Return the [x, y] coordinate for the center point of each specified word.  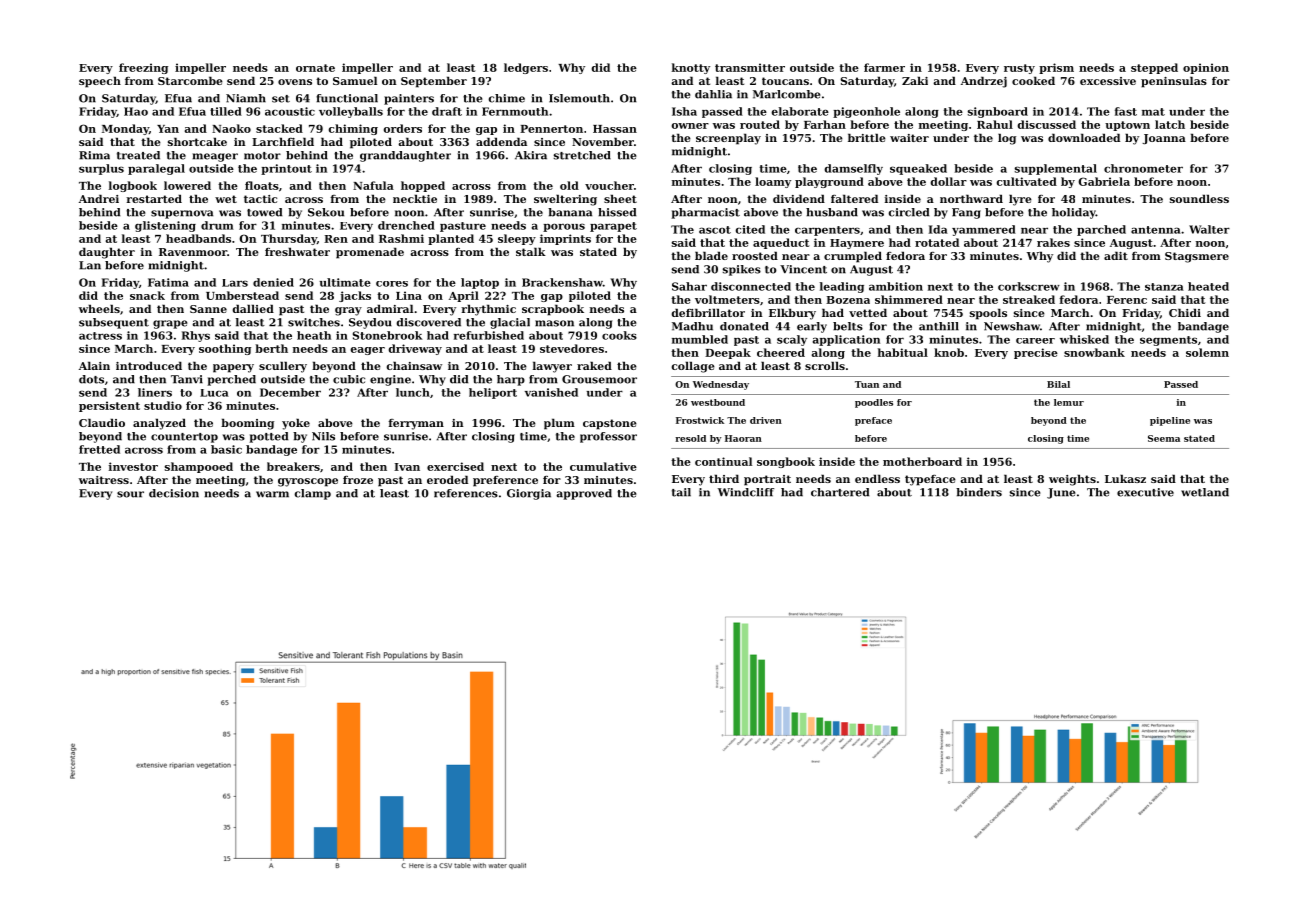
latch [1170, 124]
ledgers [526, 68]
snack [147, 295]
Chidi [1185, 312]
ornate [315, 68]
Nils [323, 436]
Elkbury [792, 314]
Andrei [99, 198]
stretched [582, 155]
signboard [998, 112]
